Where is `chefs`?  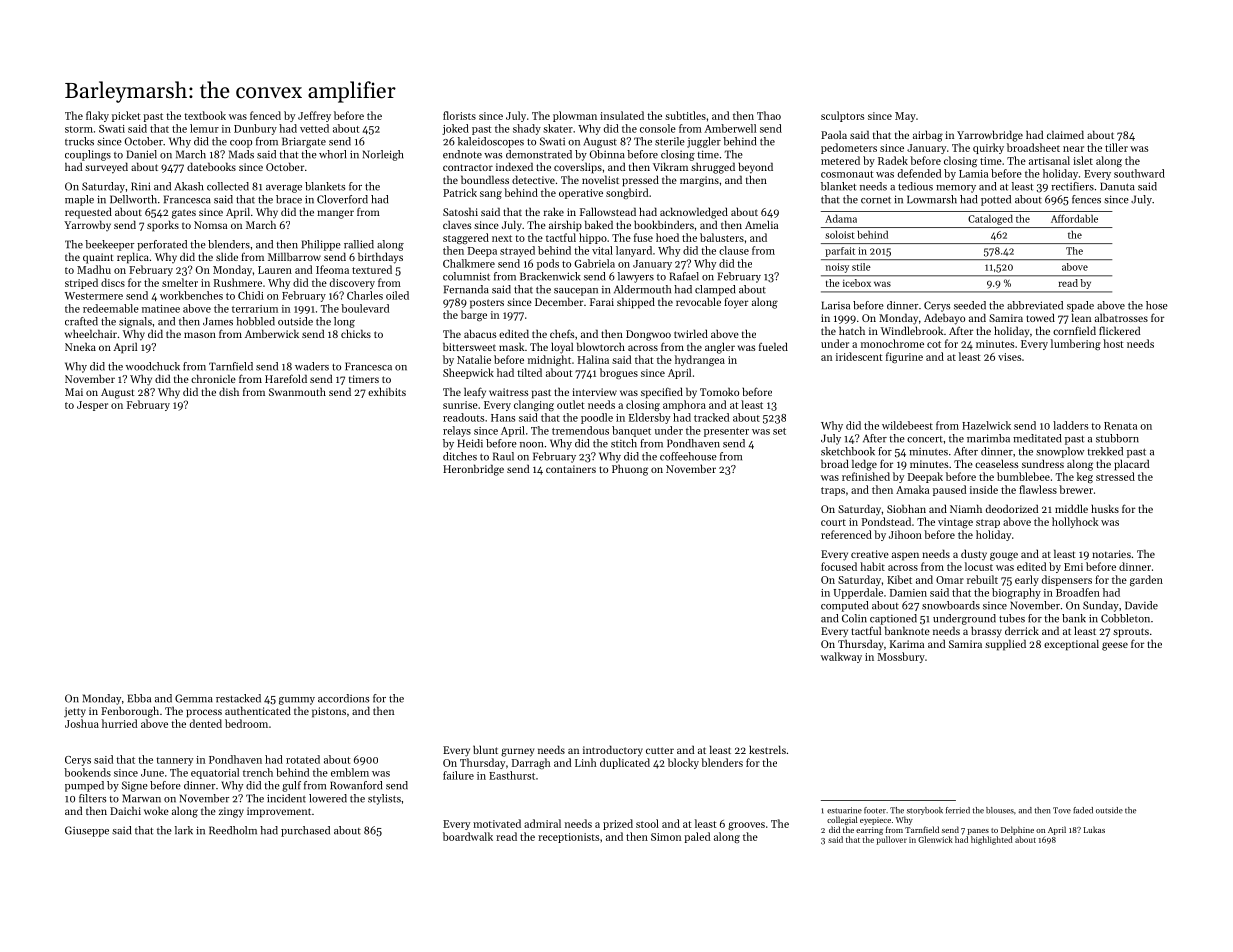 chefs is located at coordinates (562, 333).
